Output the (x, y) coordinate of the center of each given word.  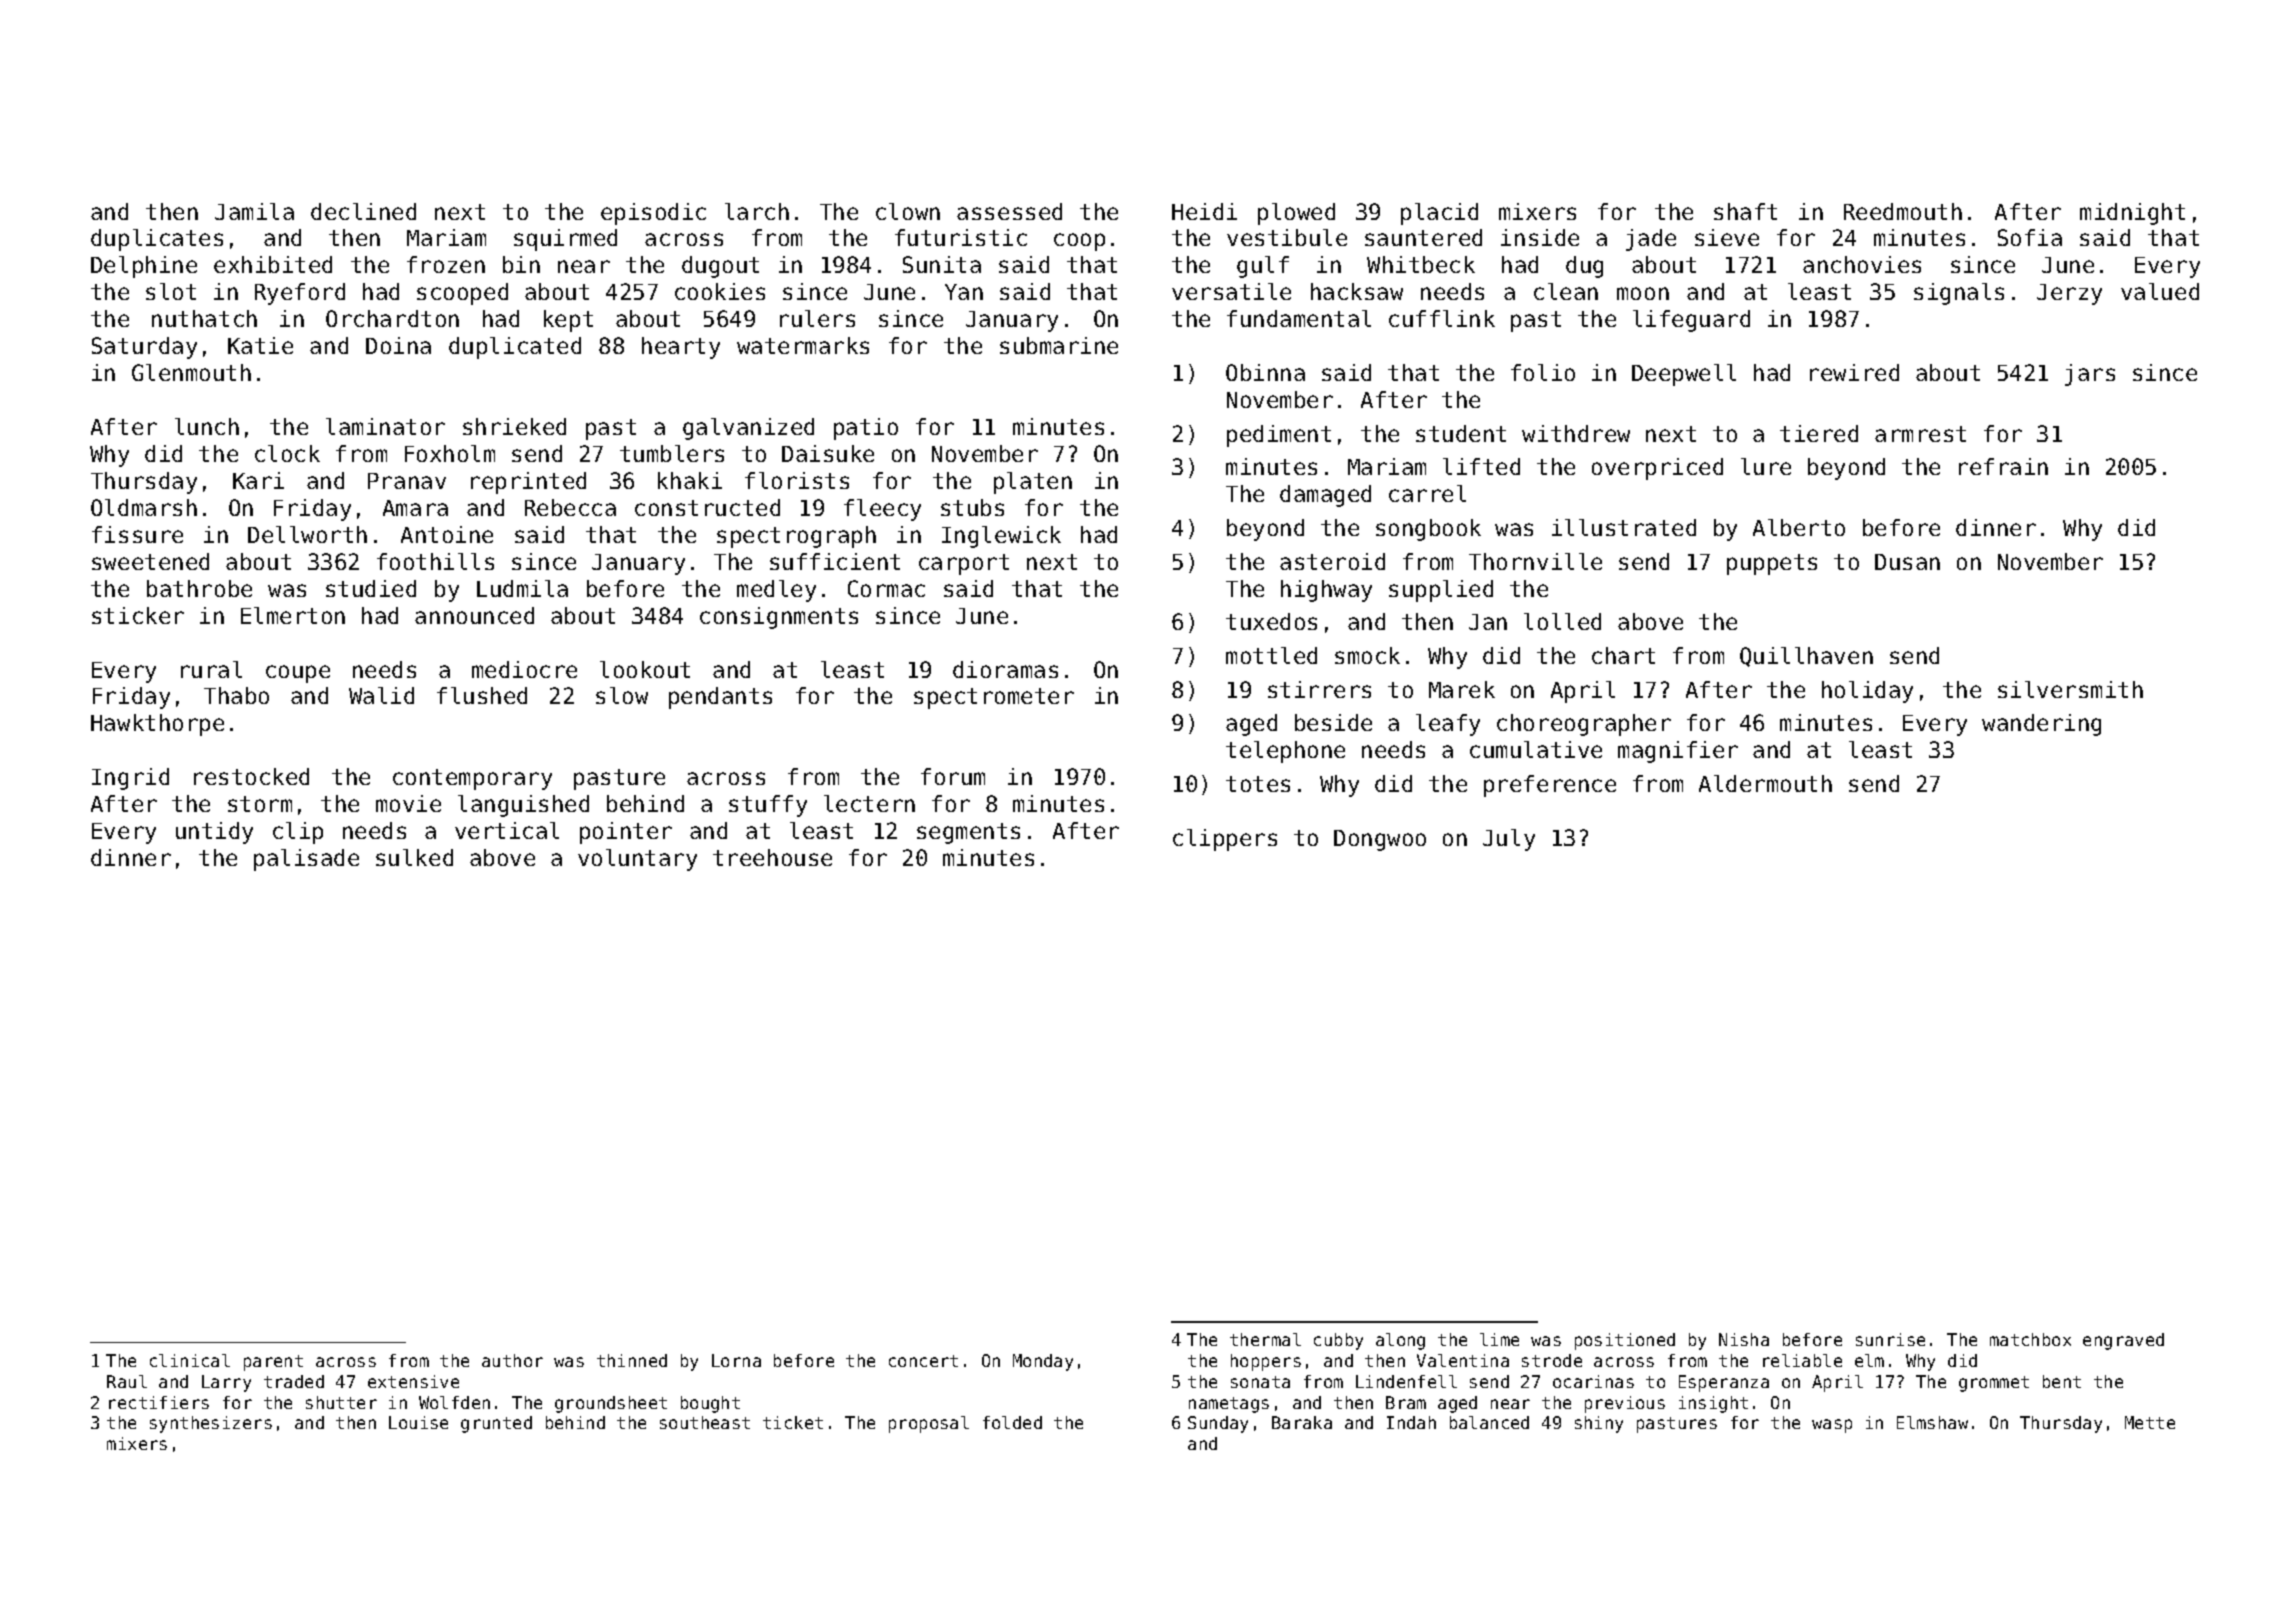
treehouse (772, 857)
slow (622, 695)
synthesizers (211, 1424)
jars (2090, 375)
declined (363, 211)
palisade (306, 860)
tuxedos (1271, 621)
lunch (207, 426)
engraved (2123, 1341)
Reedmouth (1903, 211)
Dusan (1907, 562)
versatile (1231, 291)
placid (1439, 214)
